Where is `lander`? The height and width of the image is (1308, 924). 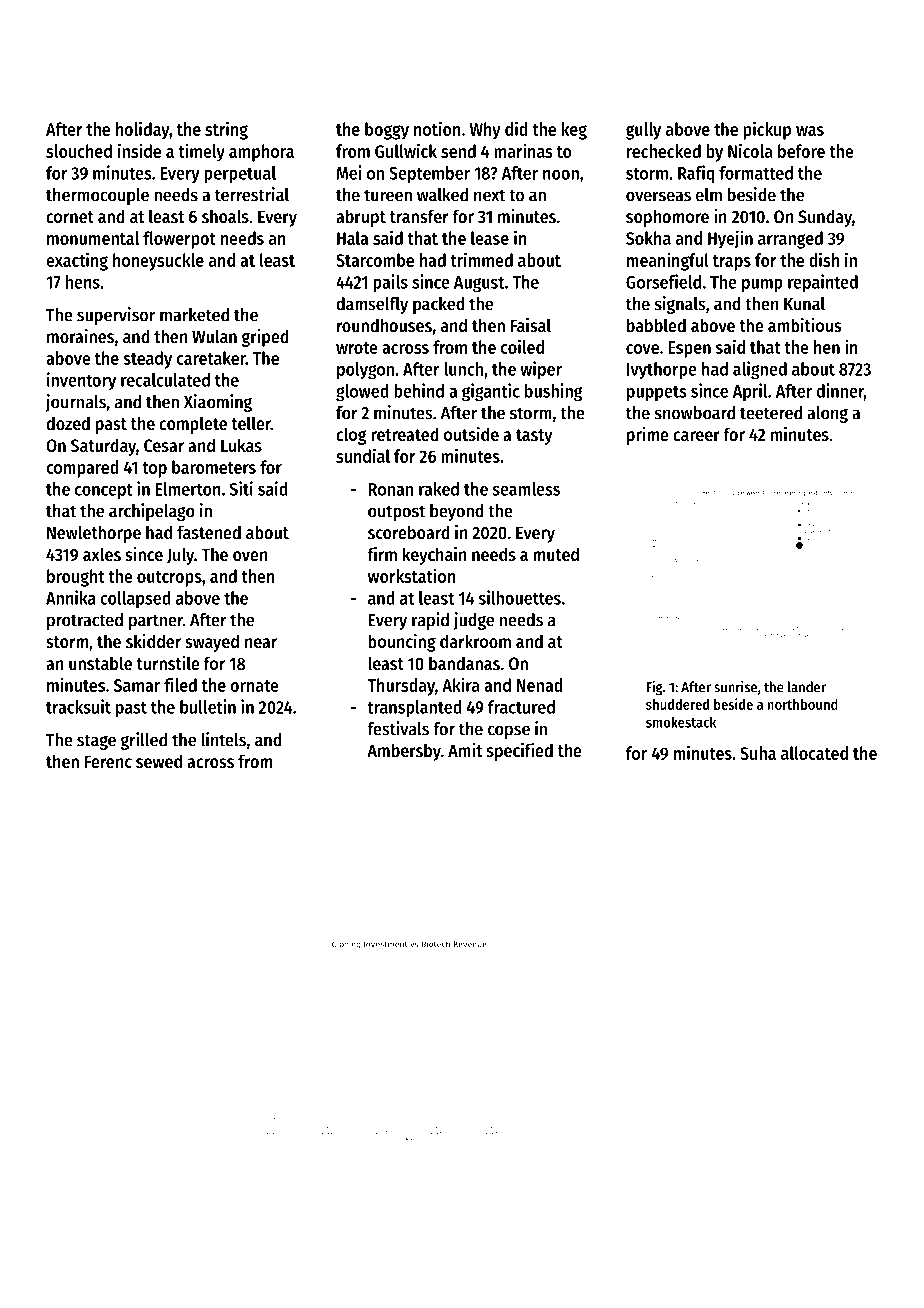 lander is located at coordinates (807, 687).
